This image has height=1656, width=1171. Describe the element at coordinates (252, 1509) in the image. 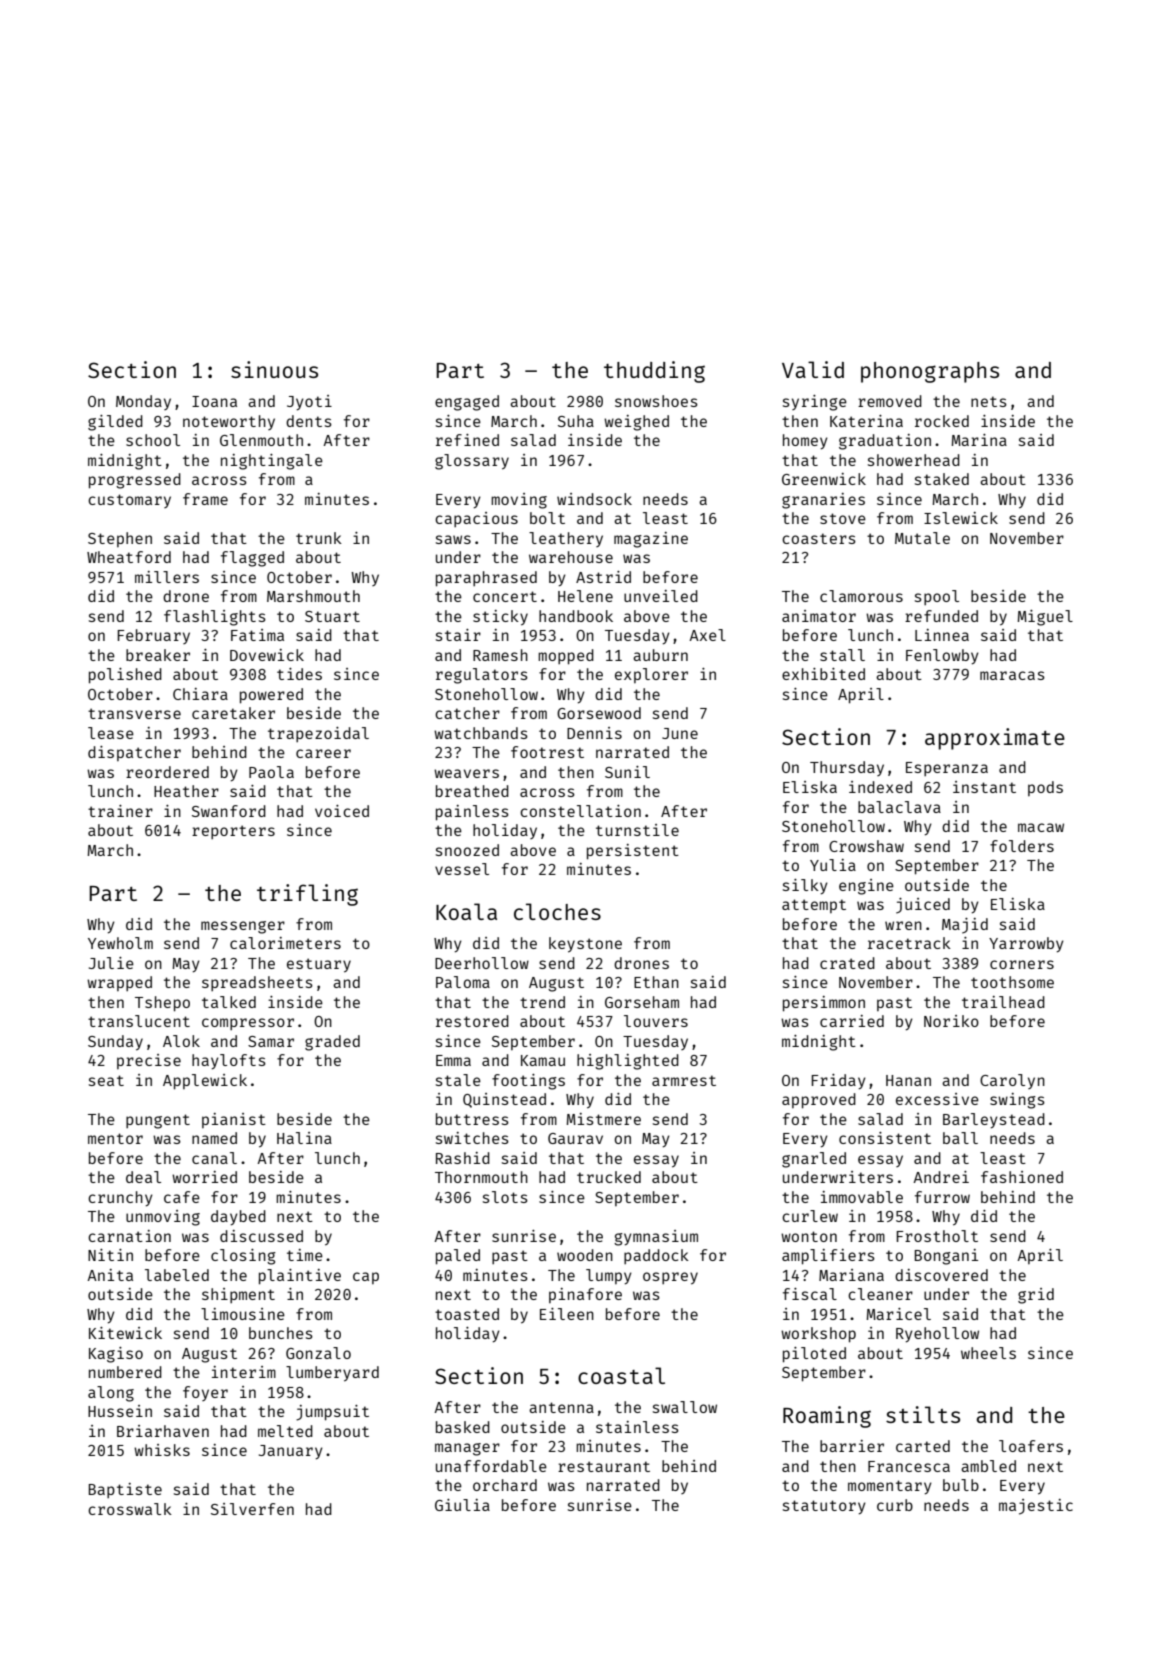

I see `Silverfen` at that location.
